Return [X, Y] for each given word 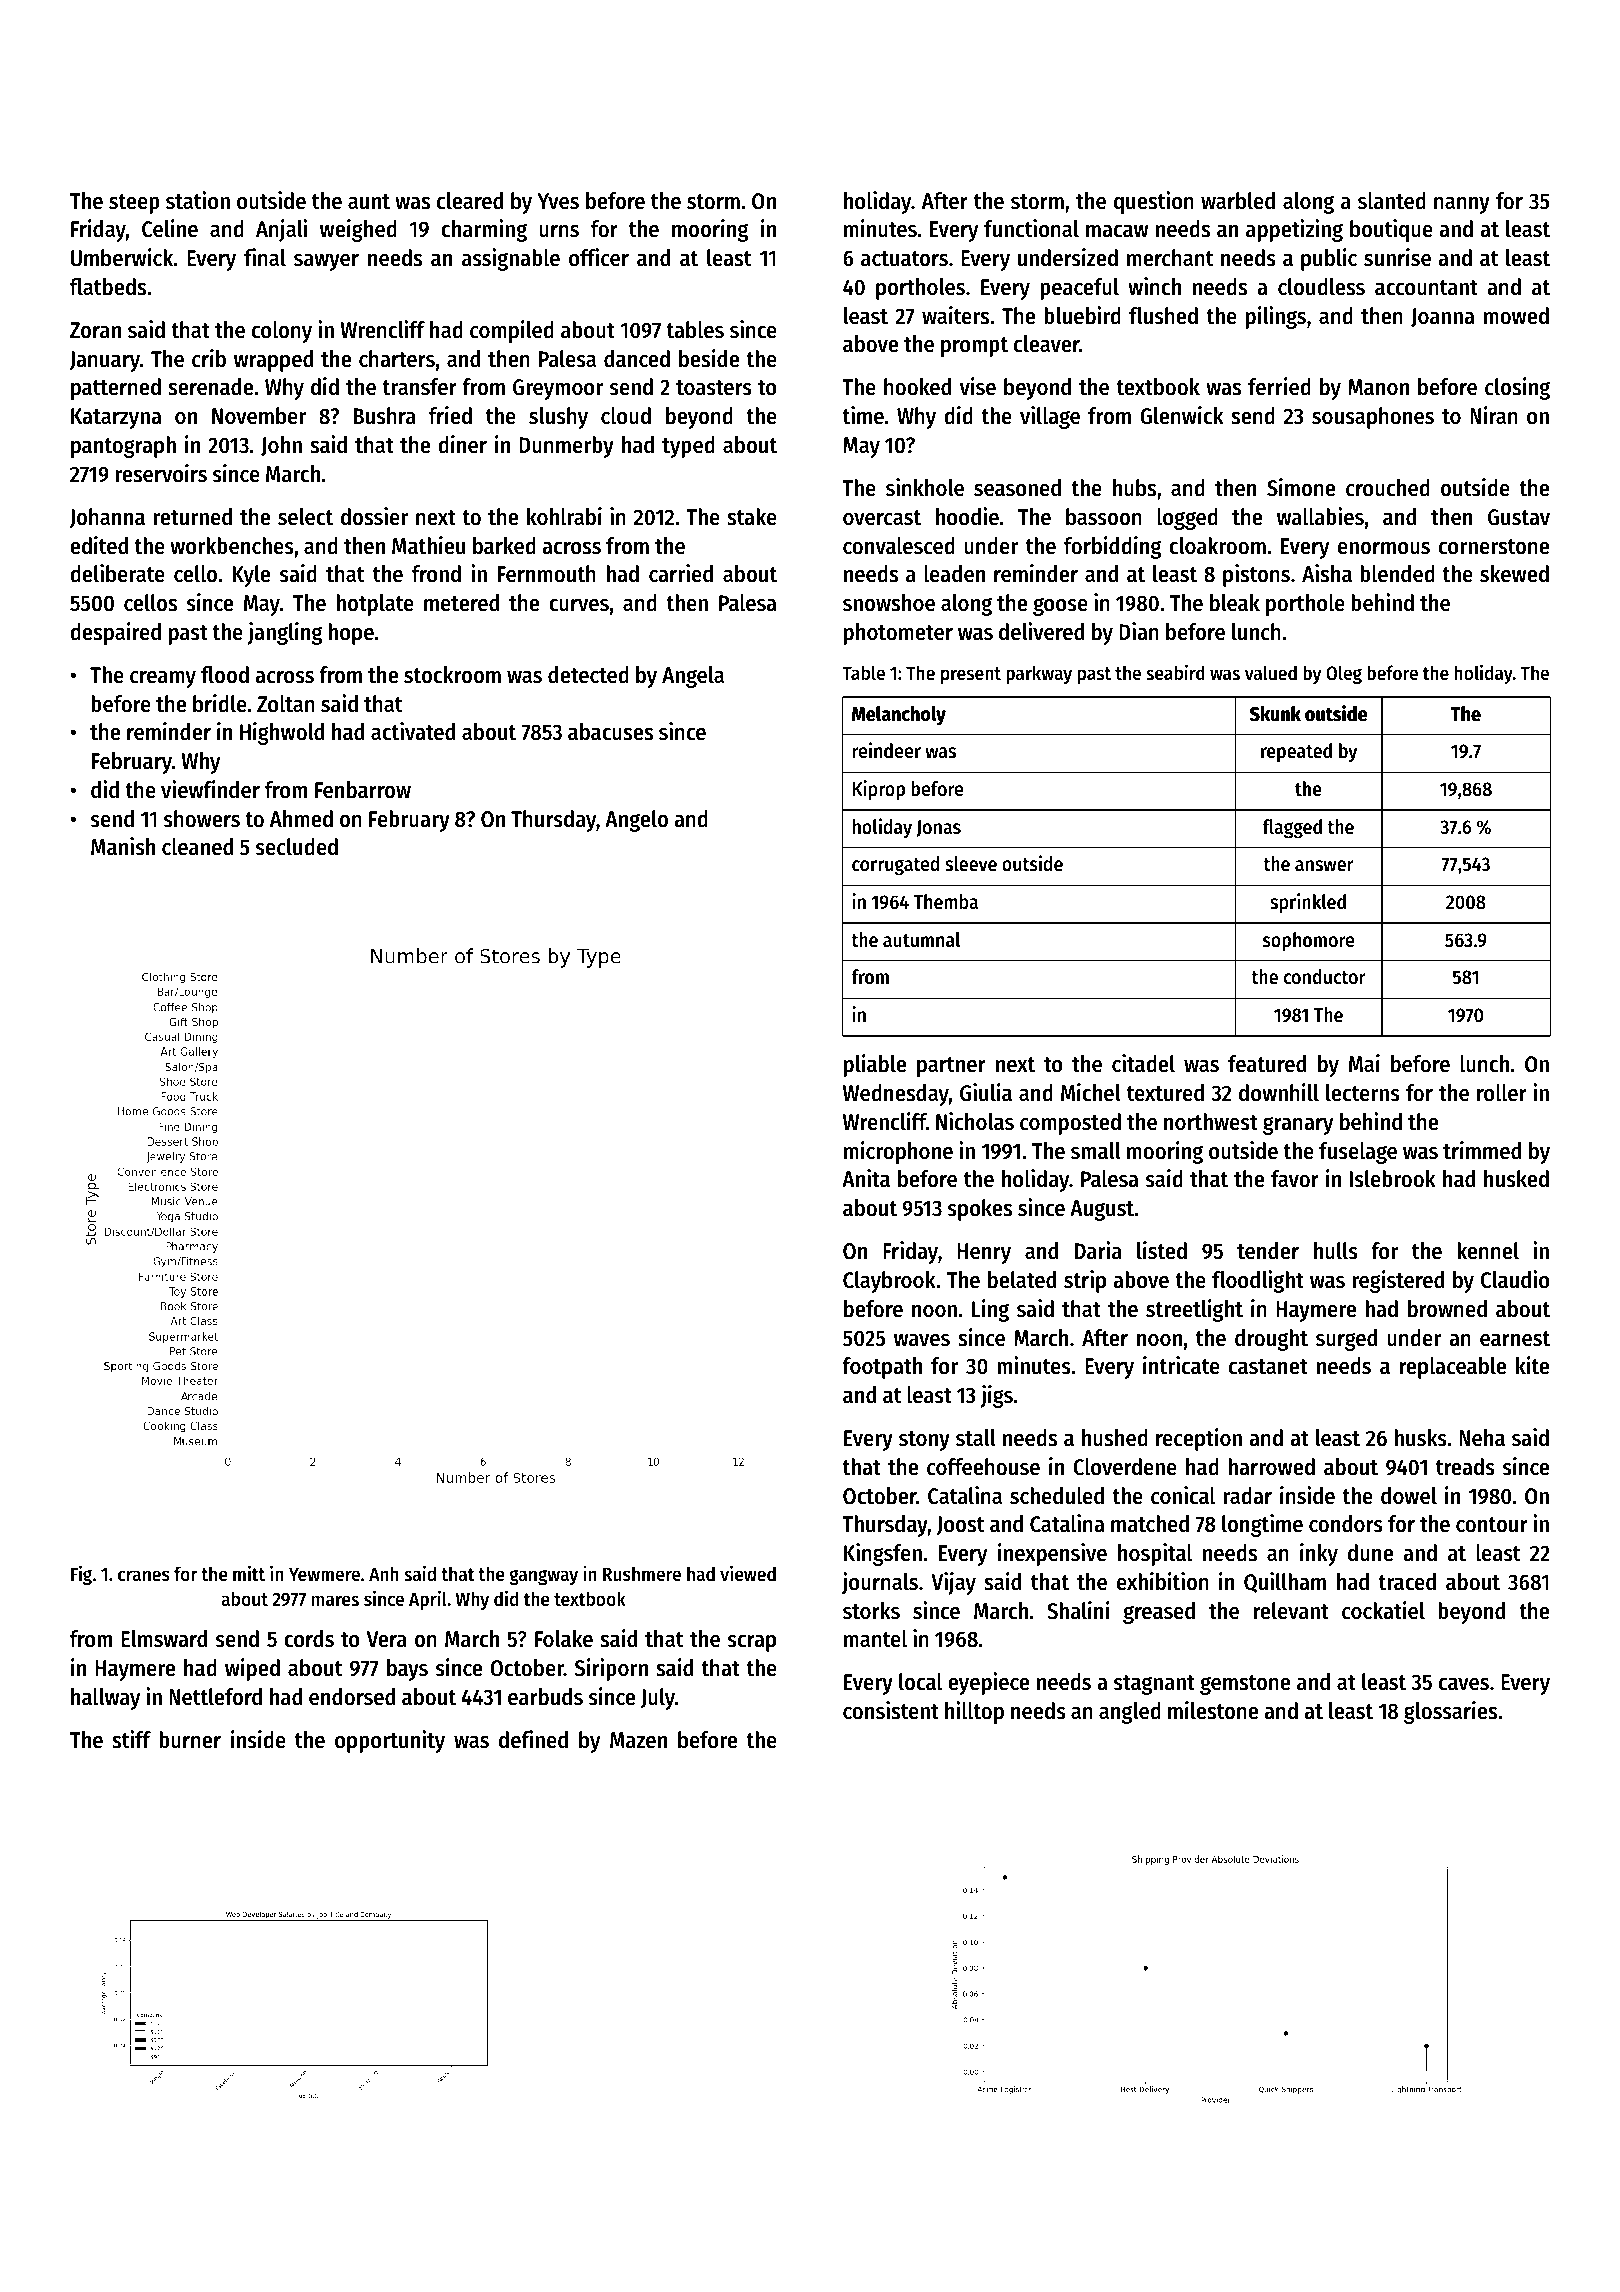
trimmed [1482, 1150]
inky [1319, 1554]
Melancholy [899, 716]
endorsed [352, 1697]
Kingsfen [883, 1554]
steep [134, 204]
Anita [866, 1178]
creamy [163, 679]
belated [1022, 1280]
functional [1031, 228]
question [1154, 202]
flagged [1292, 829]
